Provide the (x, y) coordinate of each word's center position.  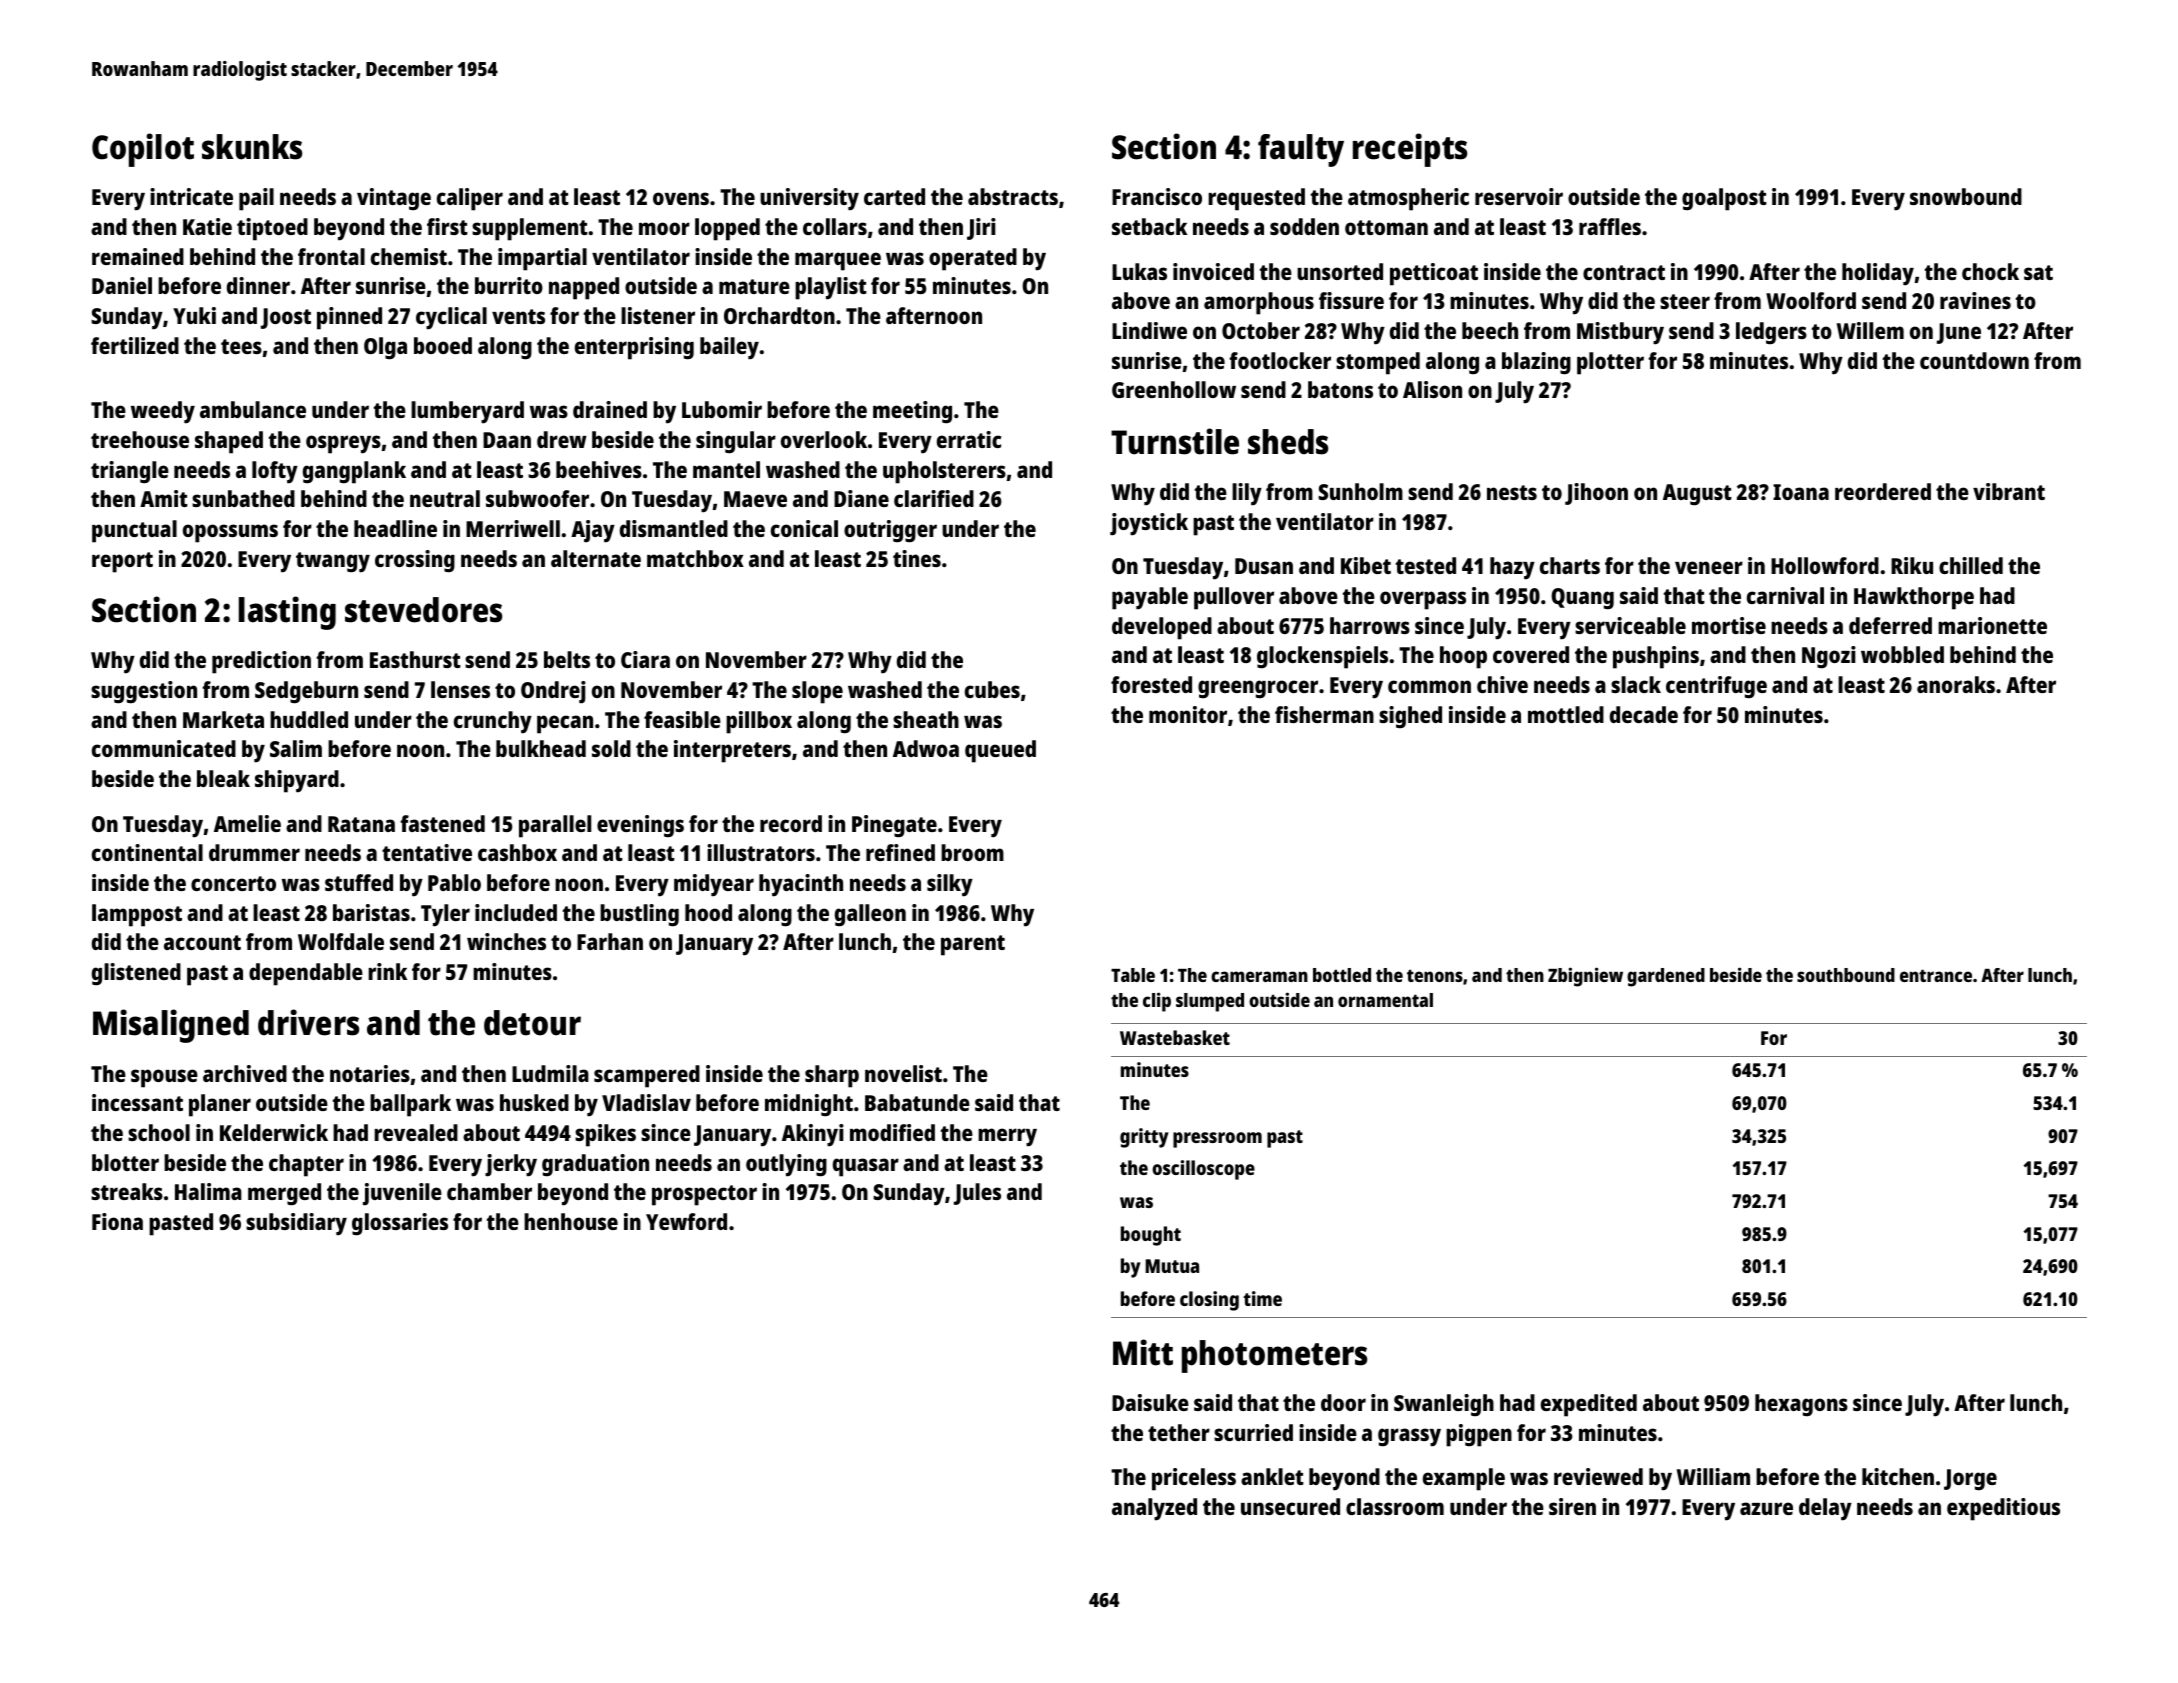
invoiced (1213, 271)
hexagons (1801, 1405)
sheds (1288, 442)
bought (1151, 1236)
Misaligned (171, 1026)
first (447, 226)
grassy (1409, 1437)
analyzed (1154, 1509)
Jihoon (1596, 494)
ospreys (343, 444)
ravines (1975, 300)
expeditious (2003, 1509)
